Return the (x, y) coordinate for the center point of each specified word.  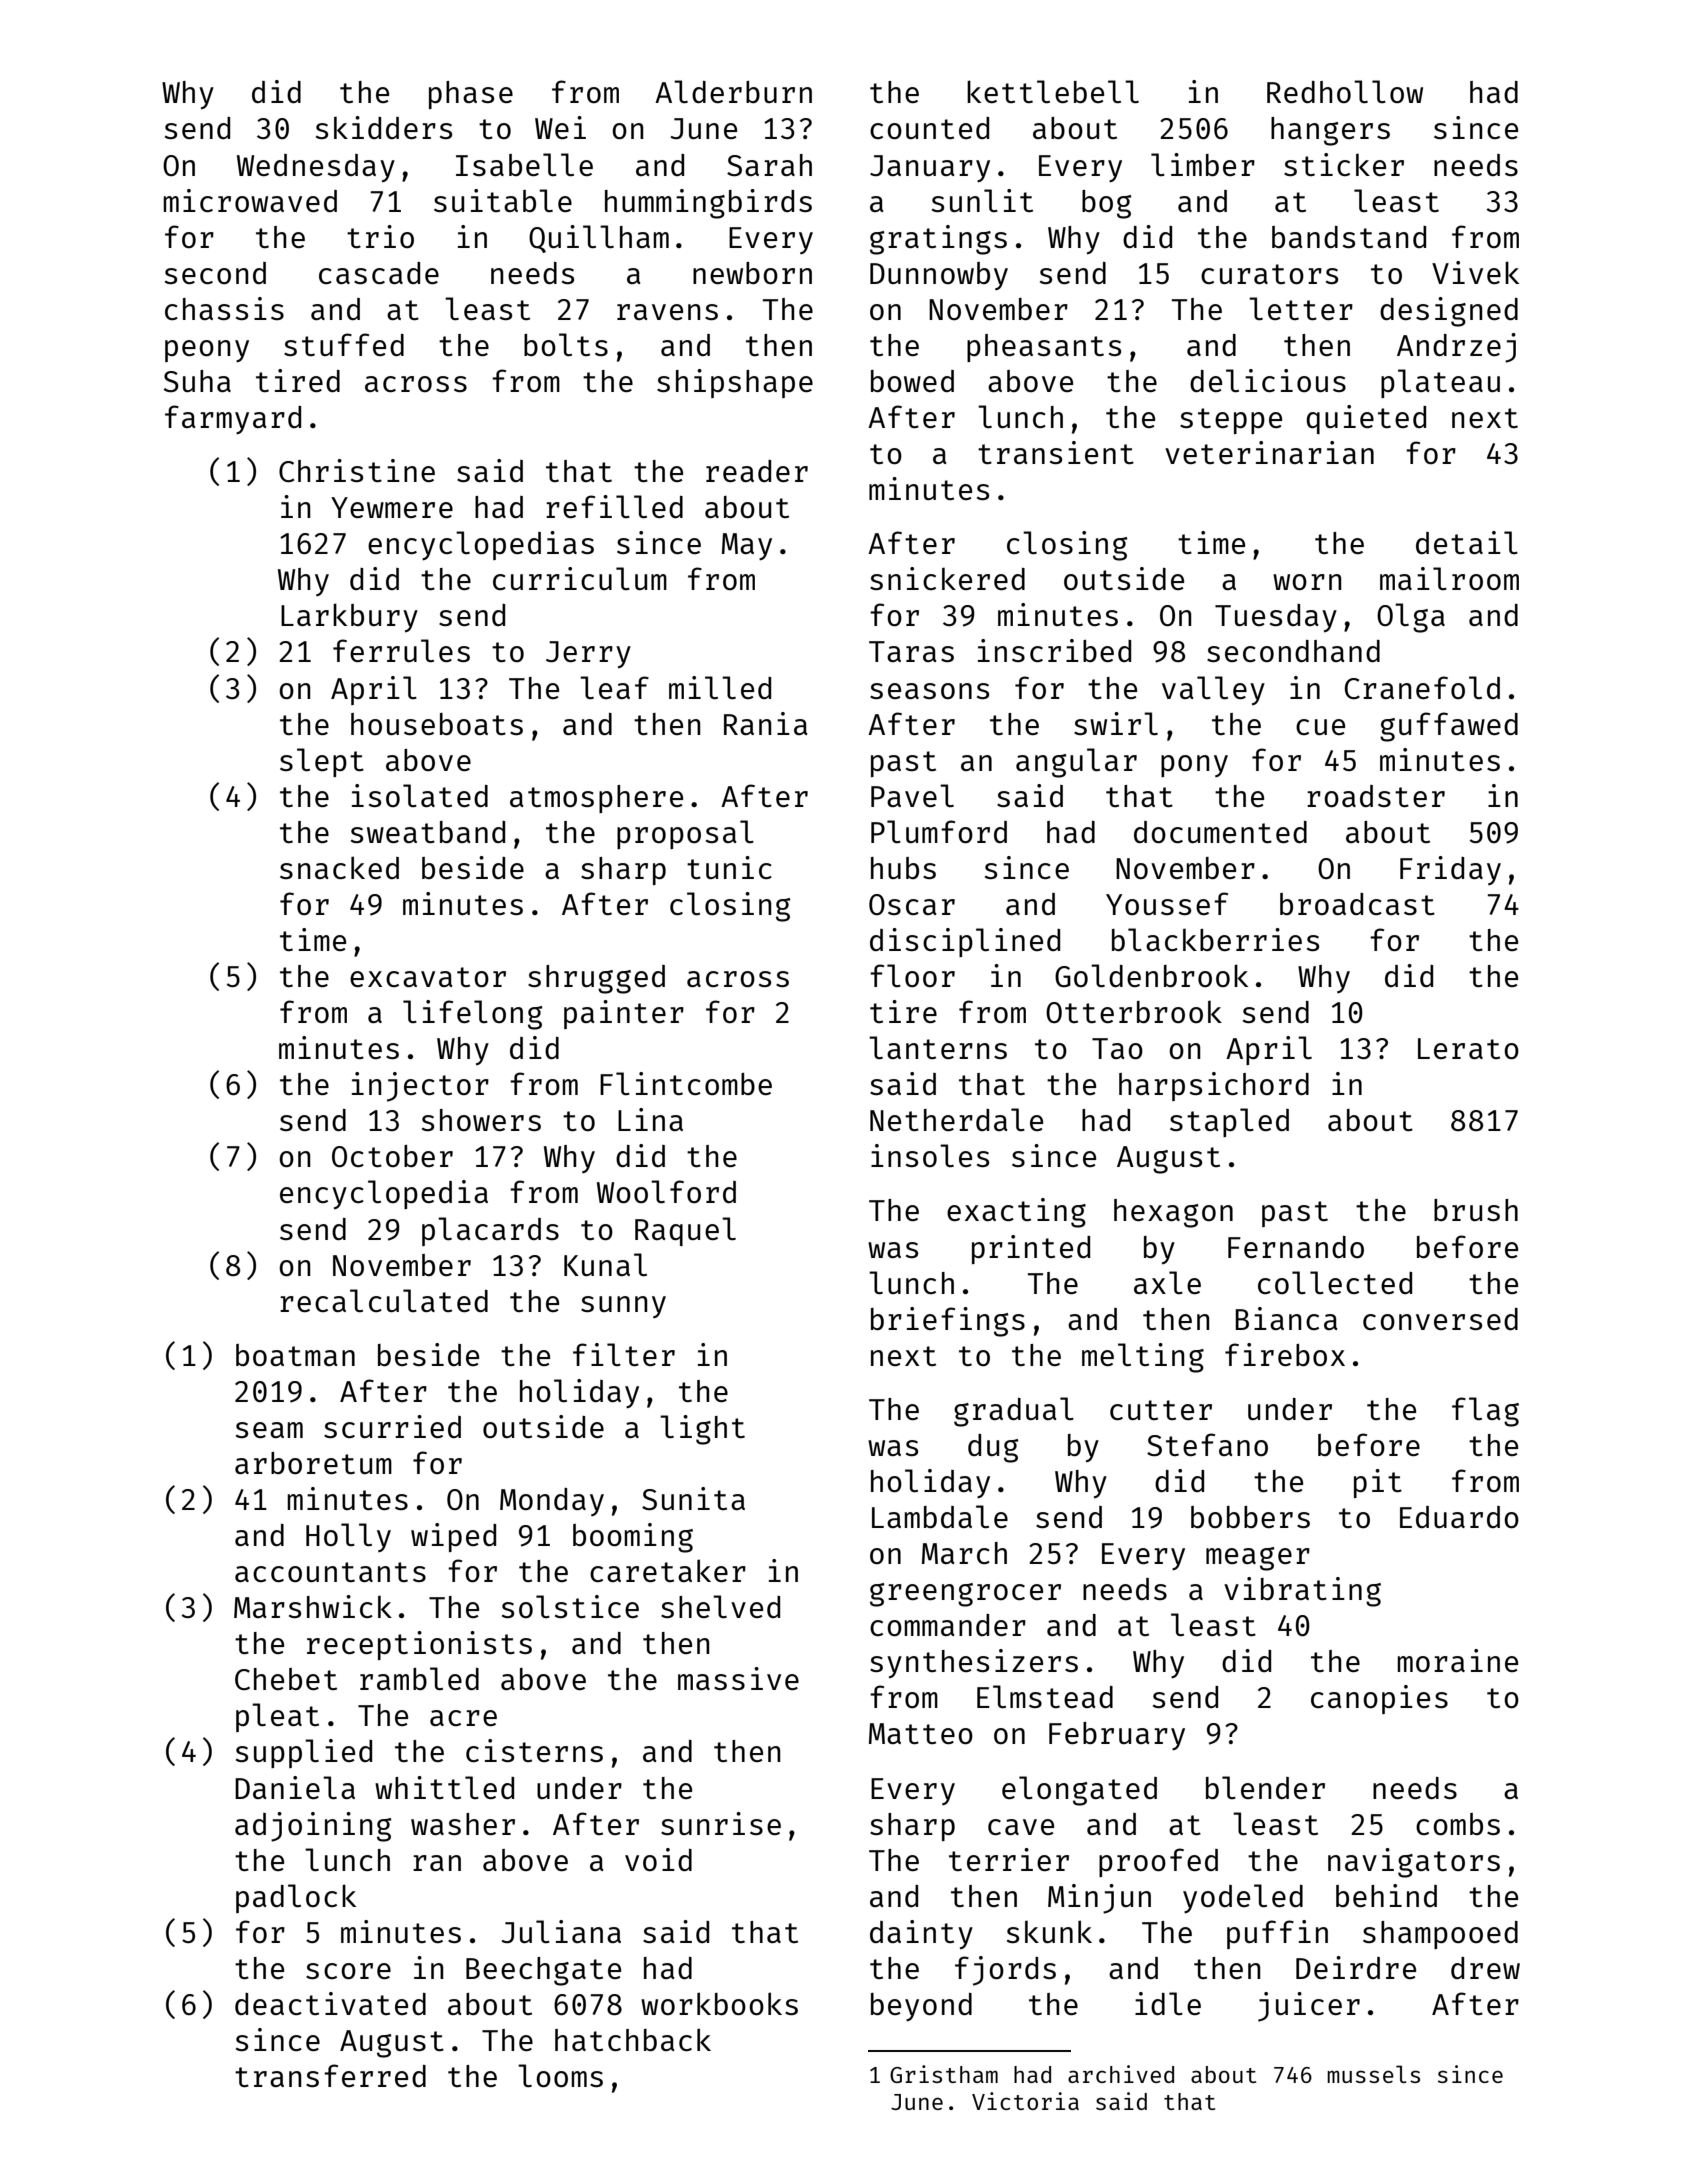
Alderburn (733, 91)
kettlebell (1053, 91)
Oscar (912, 904)
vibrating (1302, 1592)
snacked (339, 867)
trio (380, 236)
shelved (720, 1606)
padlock (296, 1898)
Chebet (286, 1679)
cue (1320, 727)
